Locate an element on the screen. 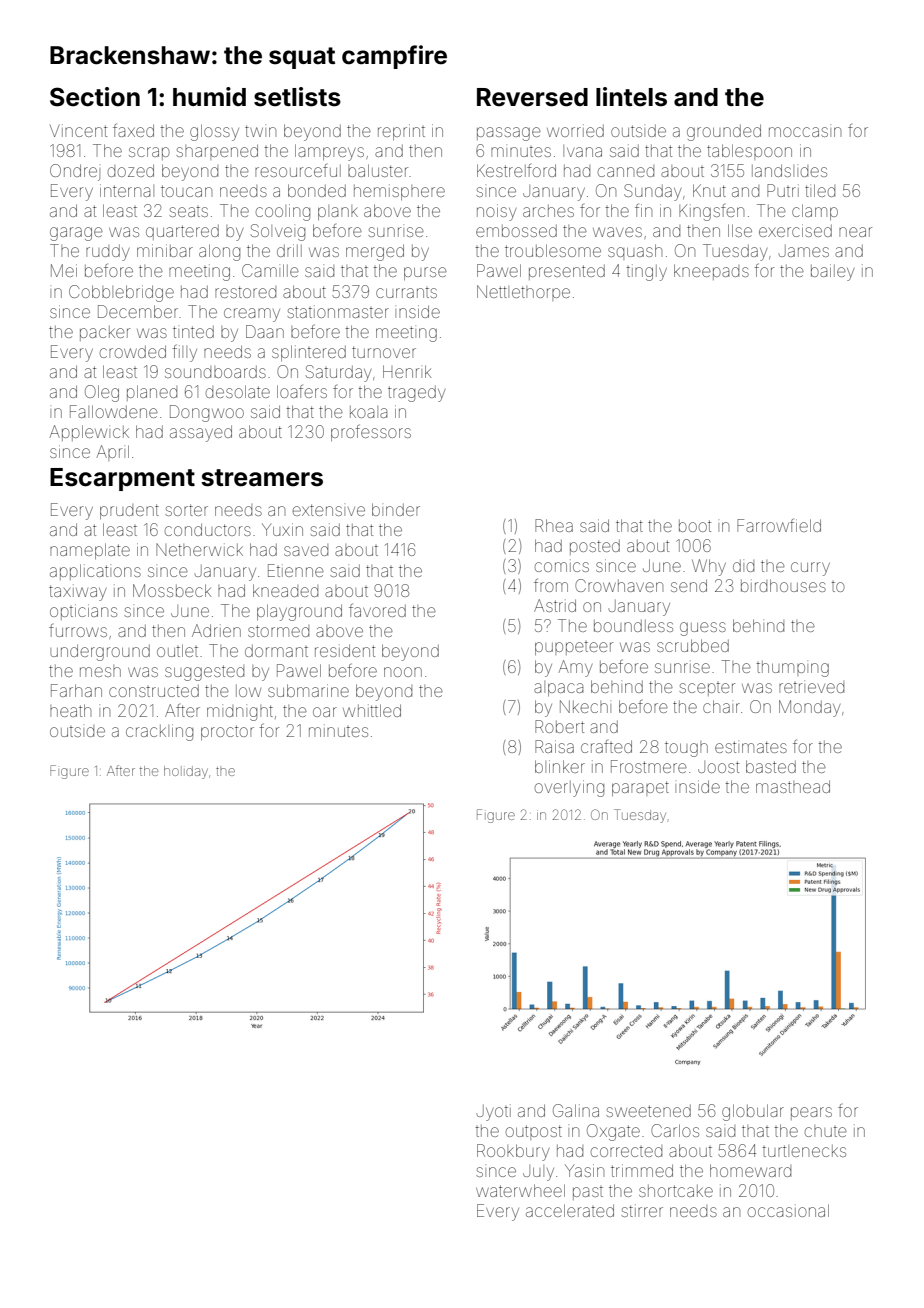  globular is located at coordinates (753, 1112).
